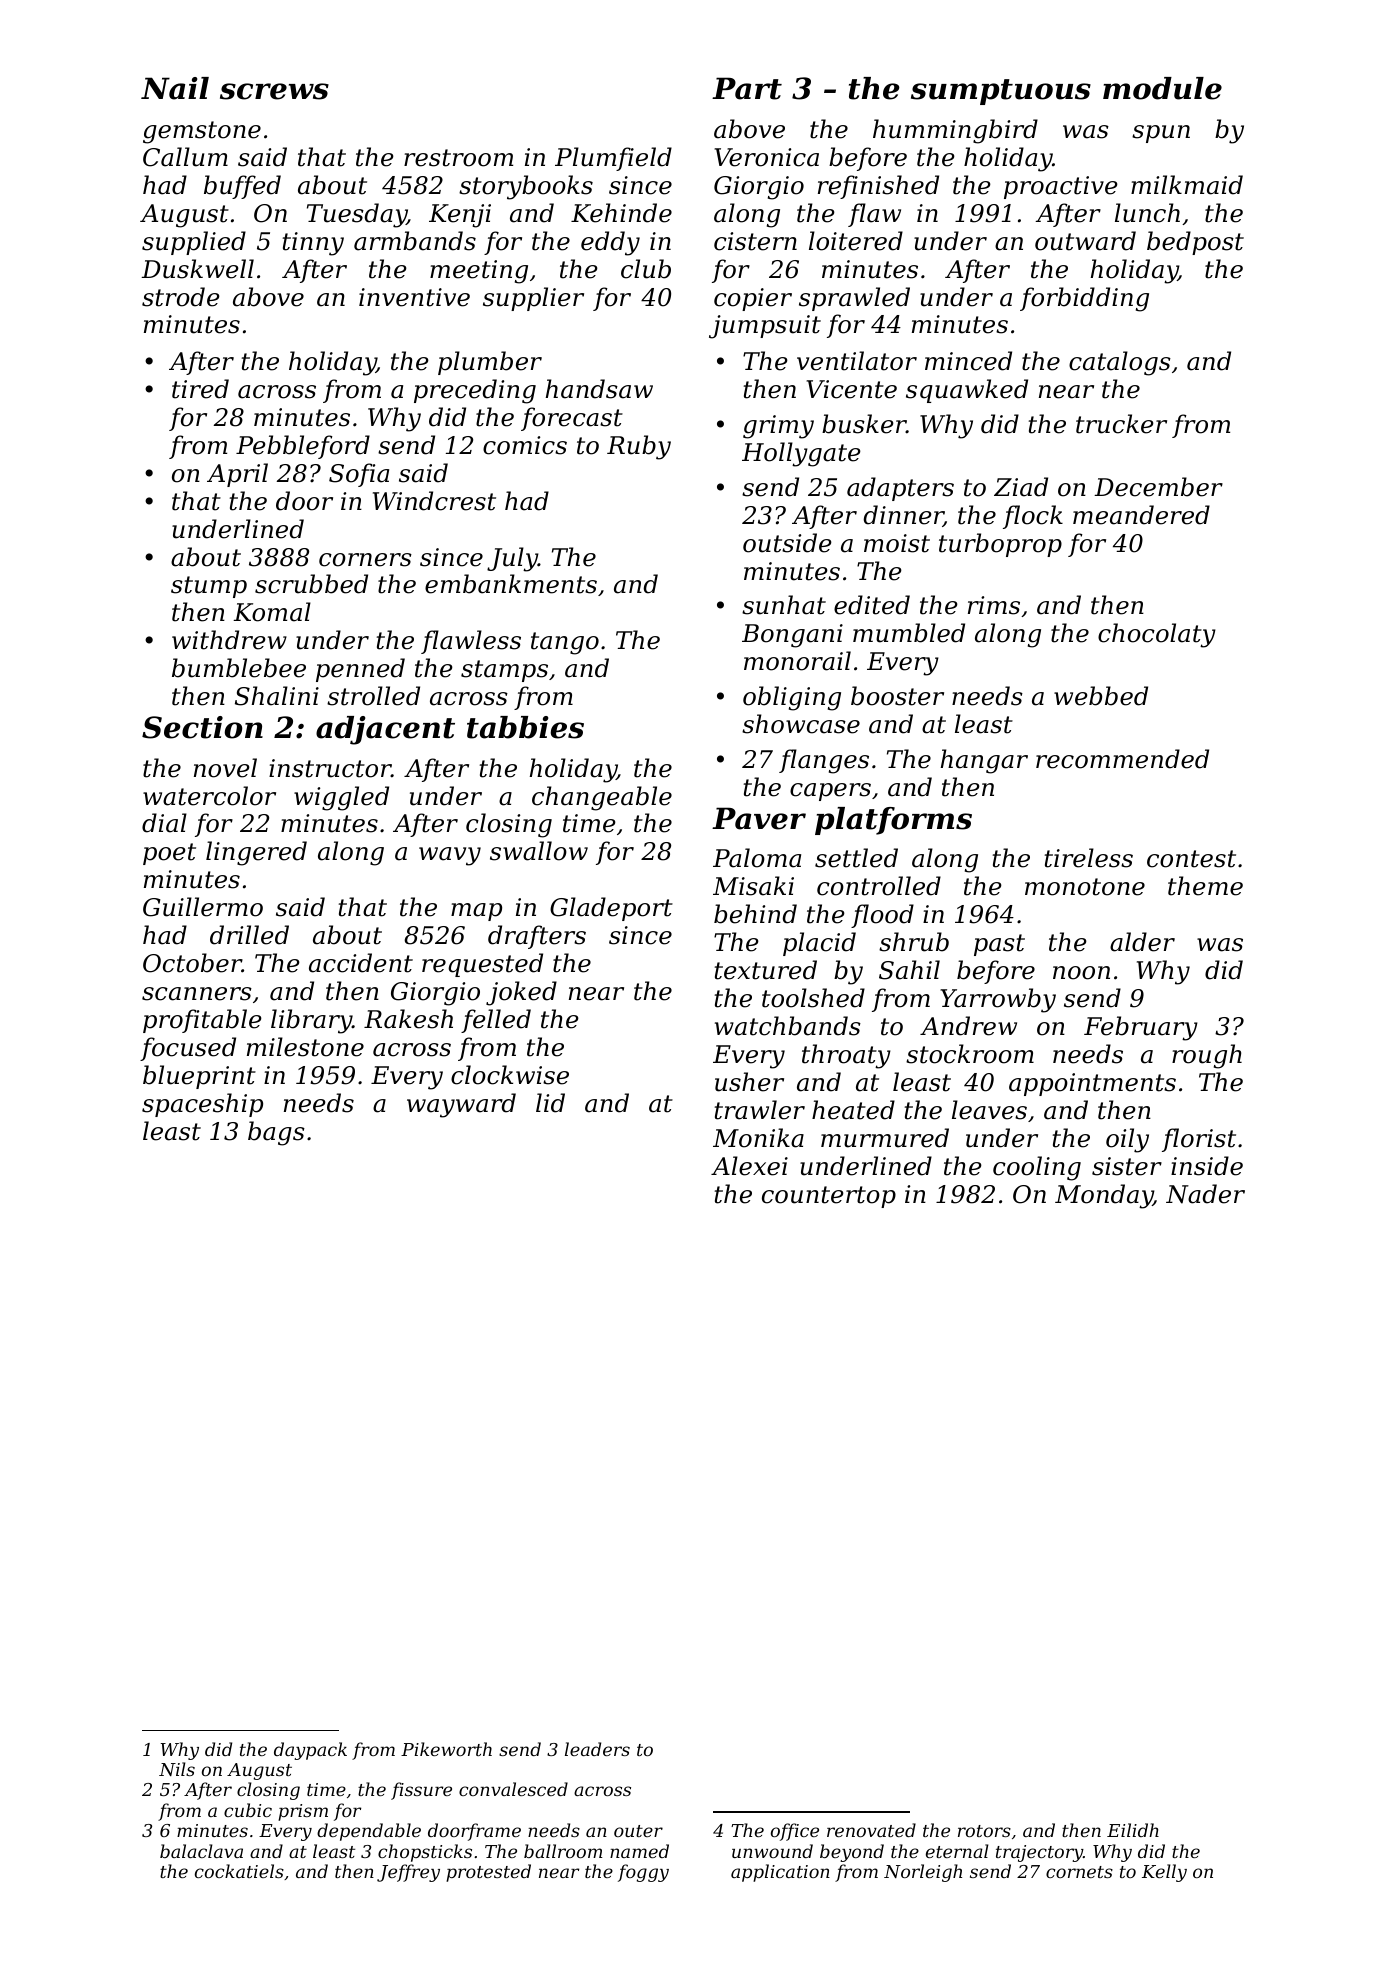 The height and width of the screenshot is (1969, 1386). I want to click on module, so click(1162, 88).
